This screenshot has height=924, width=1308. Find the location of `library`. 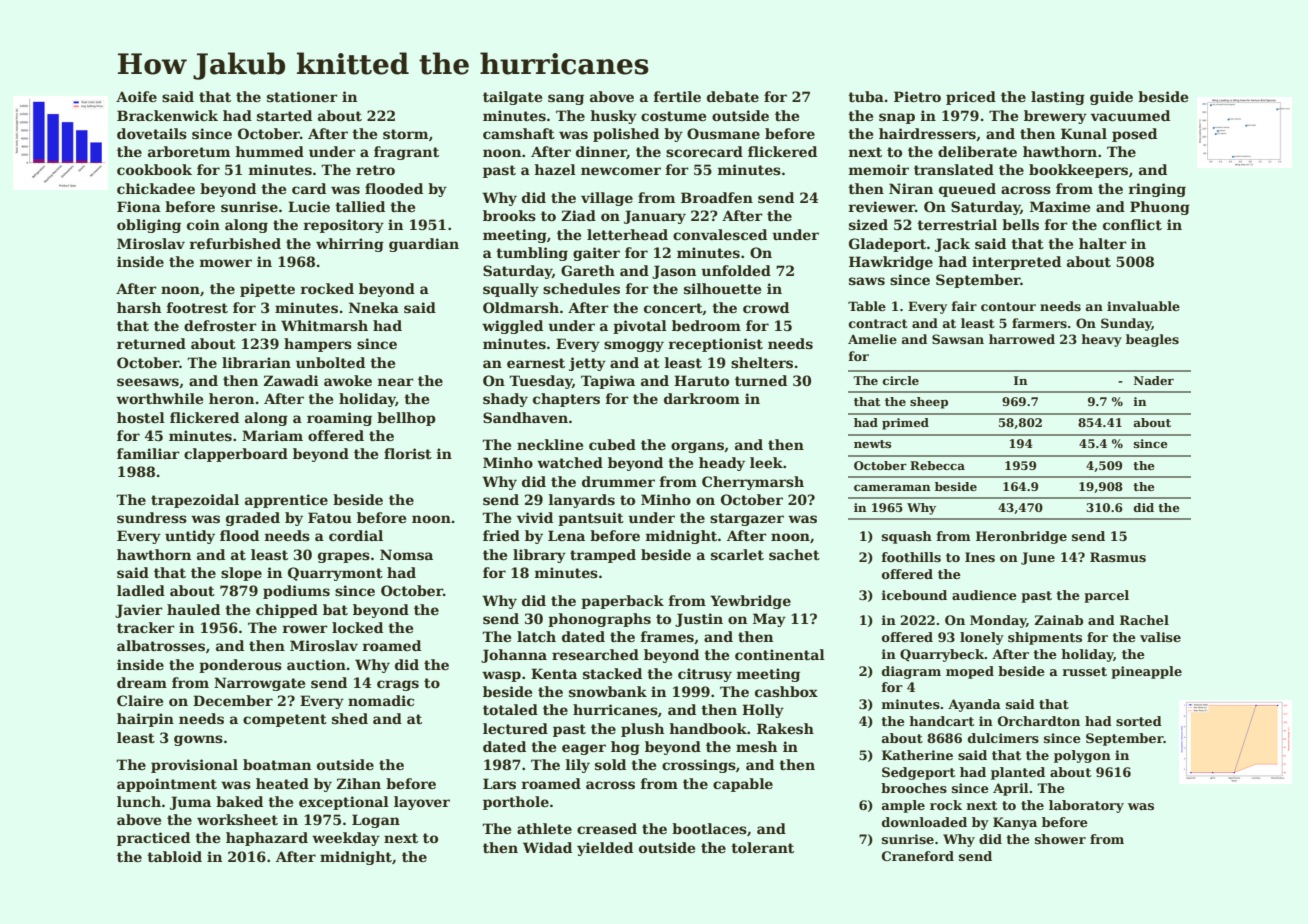

library is located at coordinates (539, 556).
